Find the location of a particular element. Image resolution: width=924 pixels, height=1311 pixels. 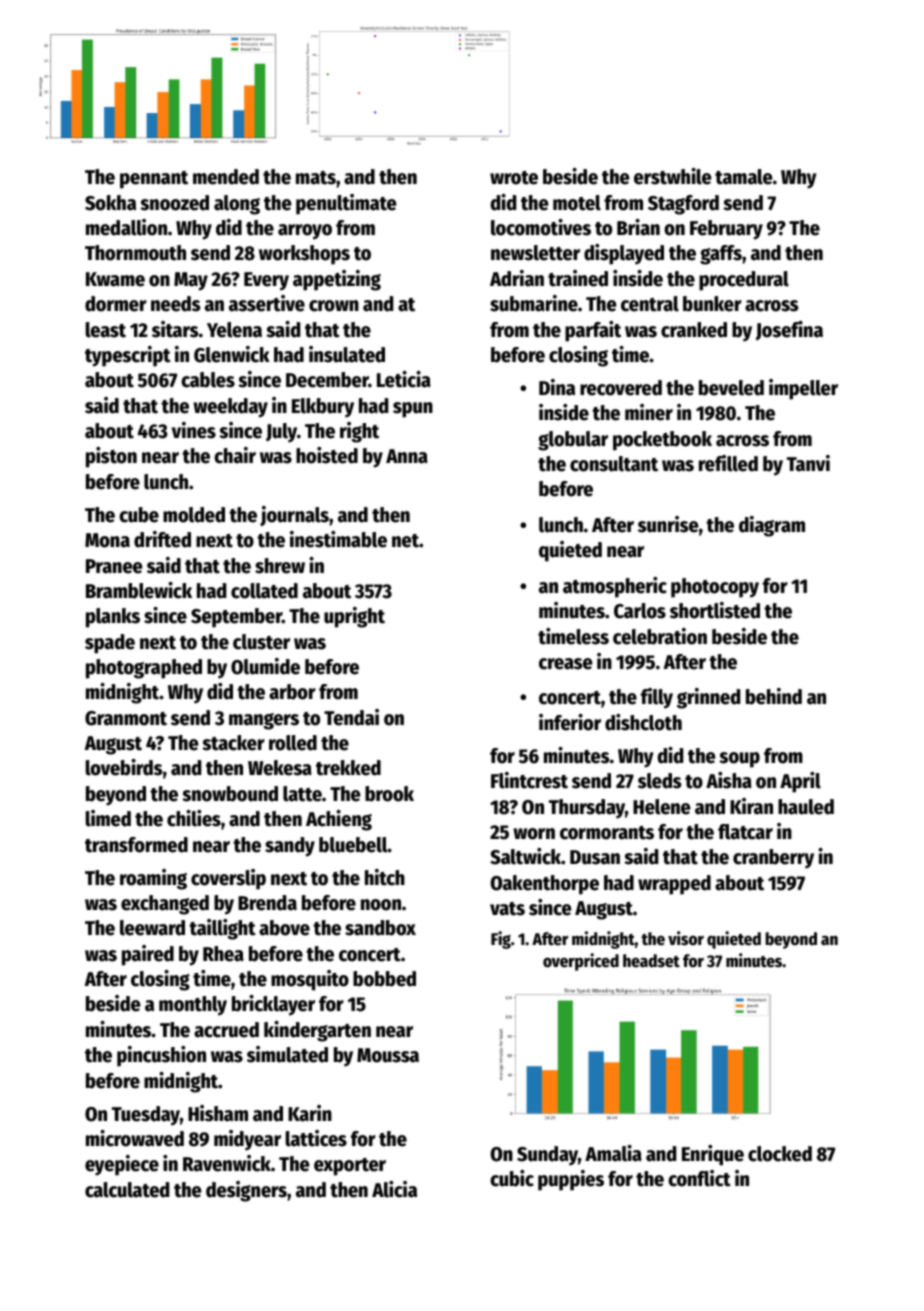

Dina is located at coordinates (557, 387).
